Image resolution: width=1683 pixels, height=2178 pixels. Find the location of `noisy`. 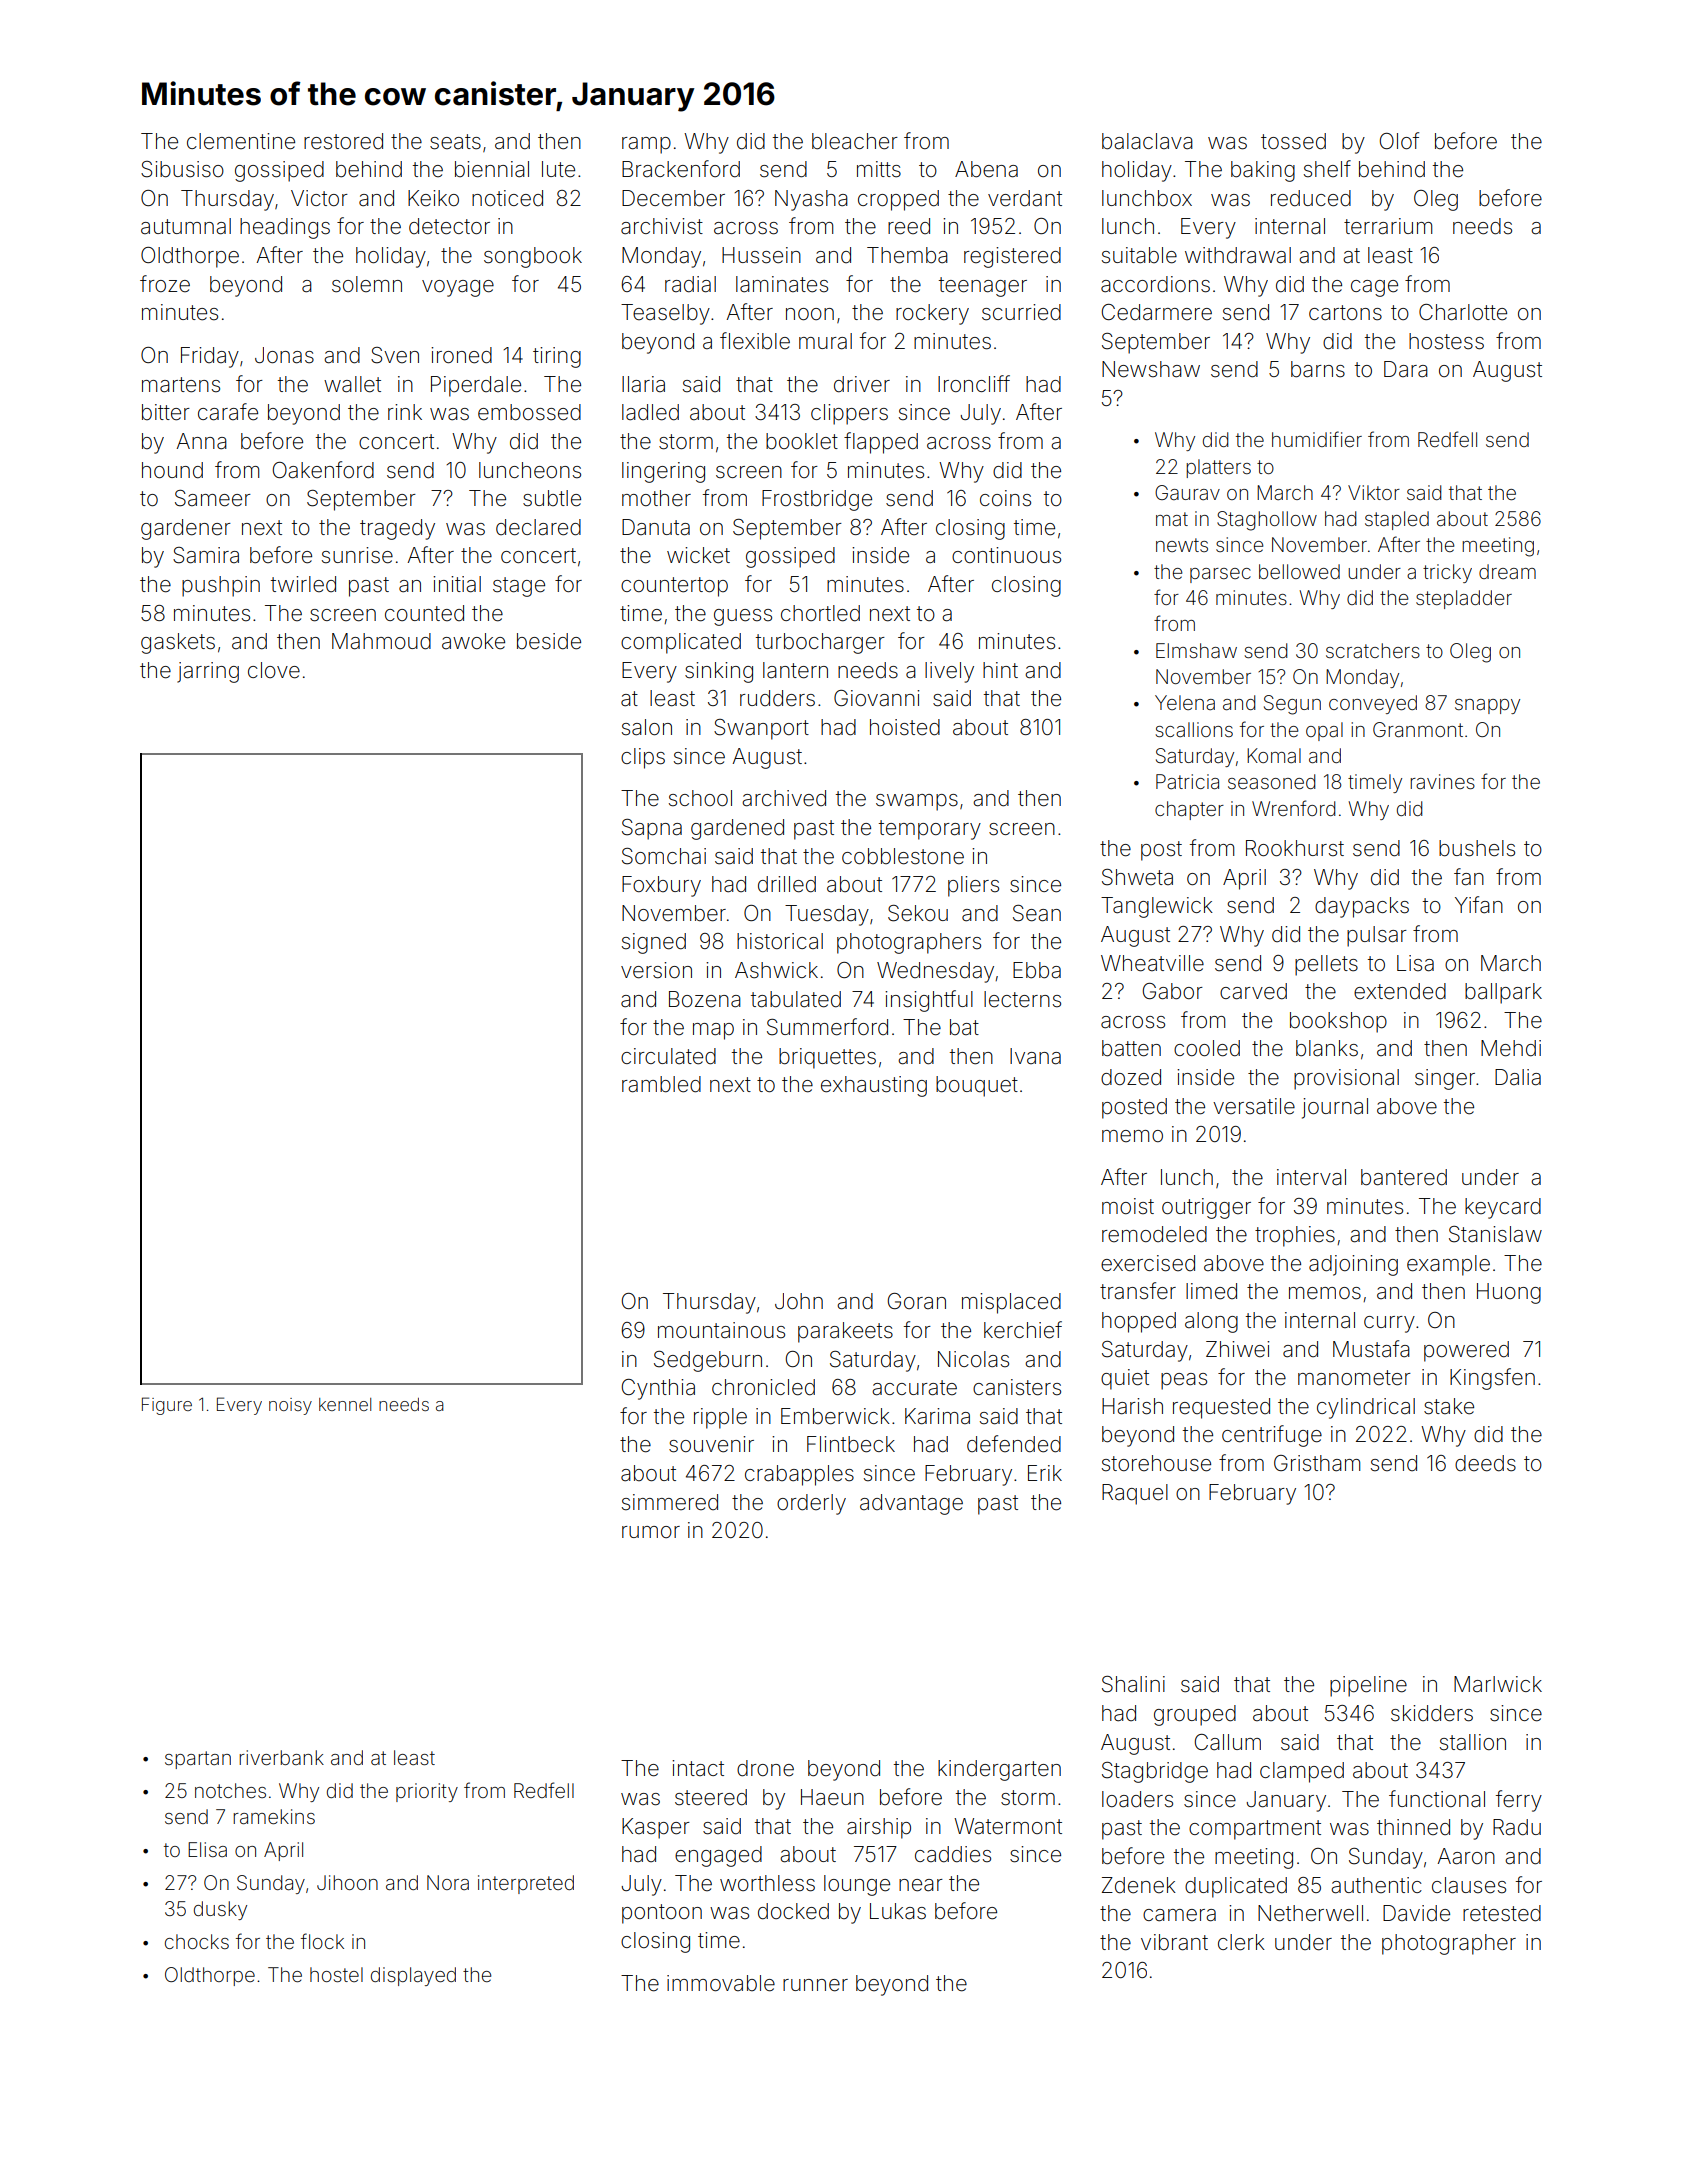

noisy is located at coordinates (290, 1406).
